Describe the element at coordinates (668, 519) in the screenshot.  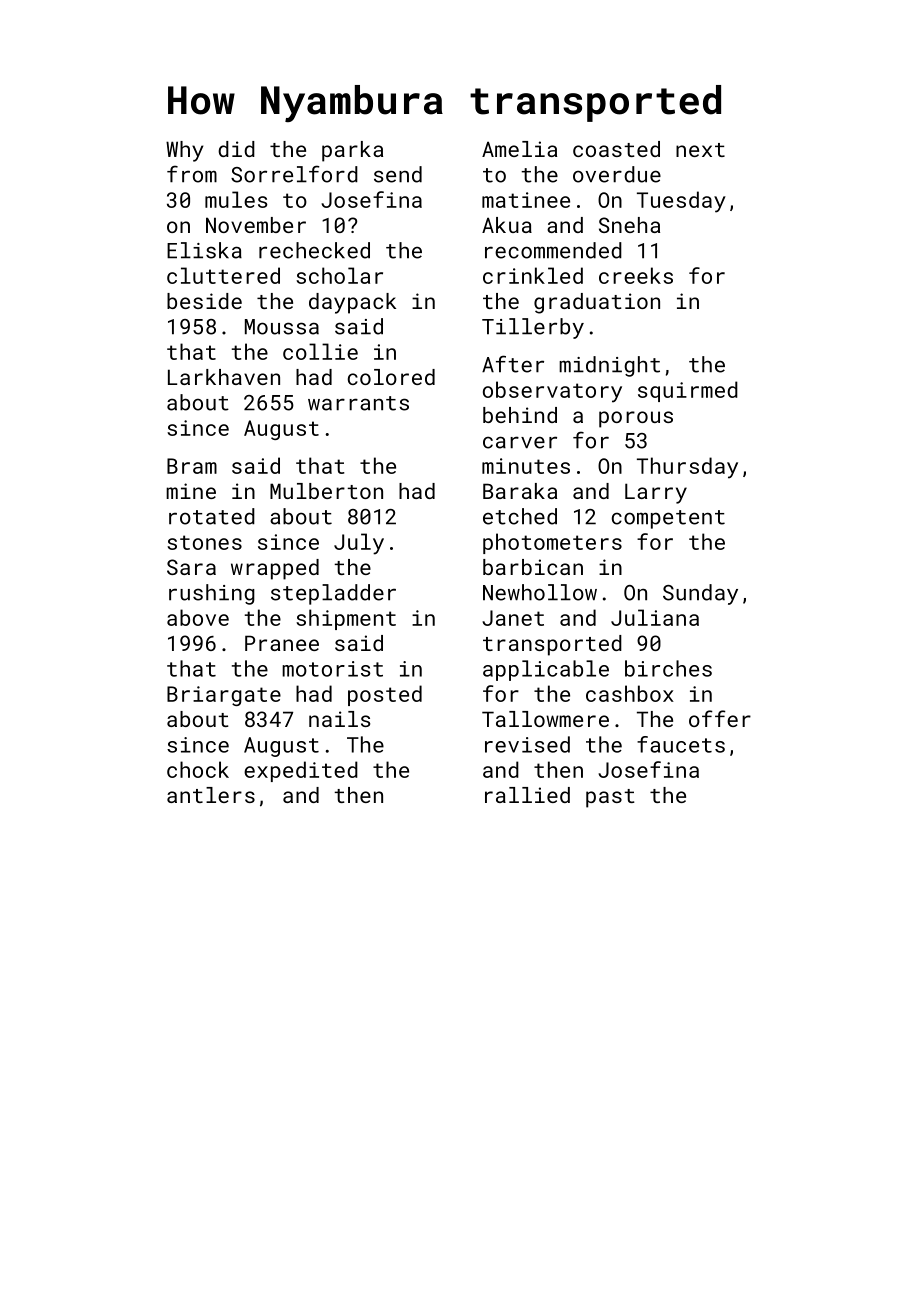
I see `competent` at that location.
